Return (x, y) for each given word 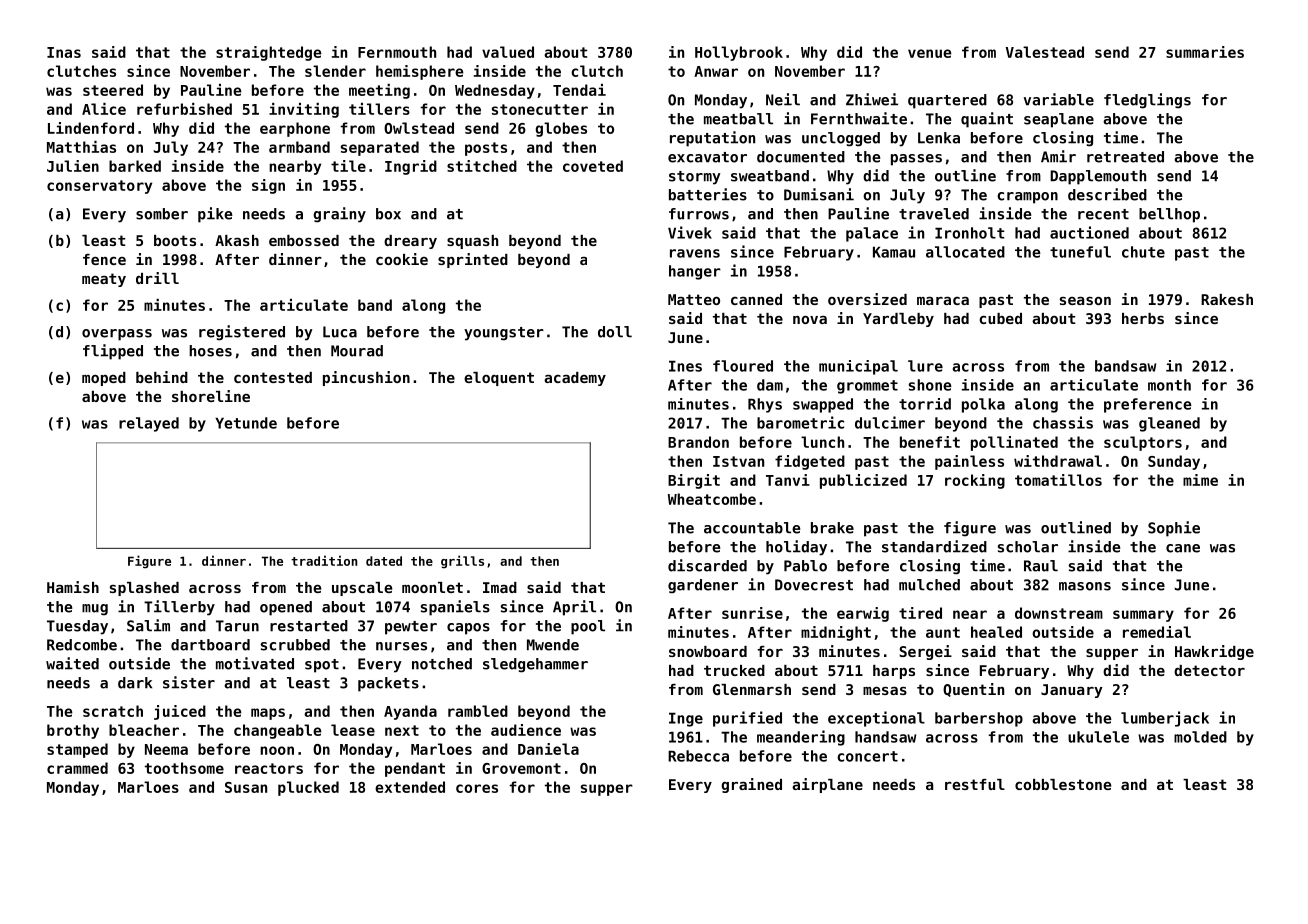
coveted (593, 166)
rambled (478, 711)
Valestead (1045, 52)
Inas (64, 52)
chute (1143, 252)
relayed (149, 424)
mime (1200, 480)
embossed (304, 240)
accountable (752, 528)
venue (930, 53)
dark (135, 683)
